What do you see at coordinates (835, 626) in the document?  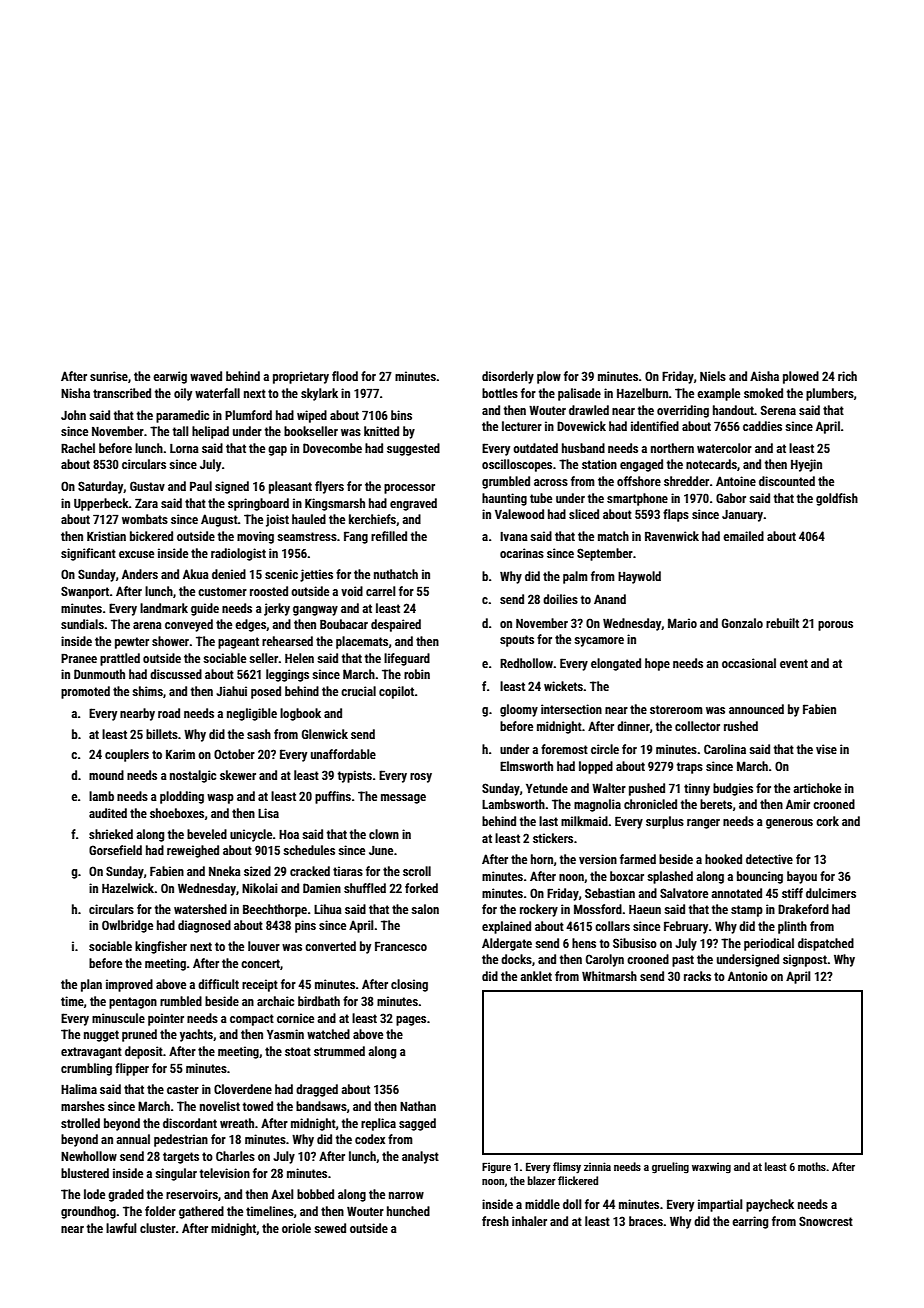 I see `porous` at bounding box center [835, 626].
